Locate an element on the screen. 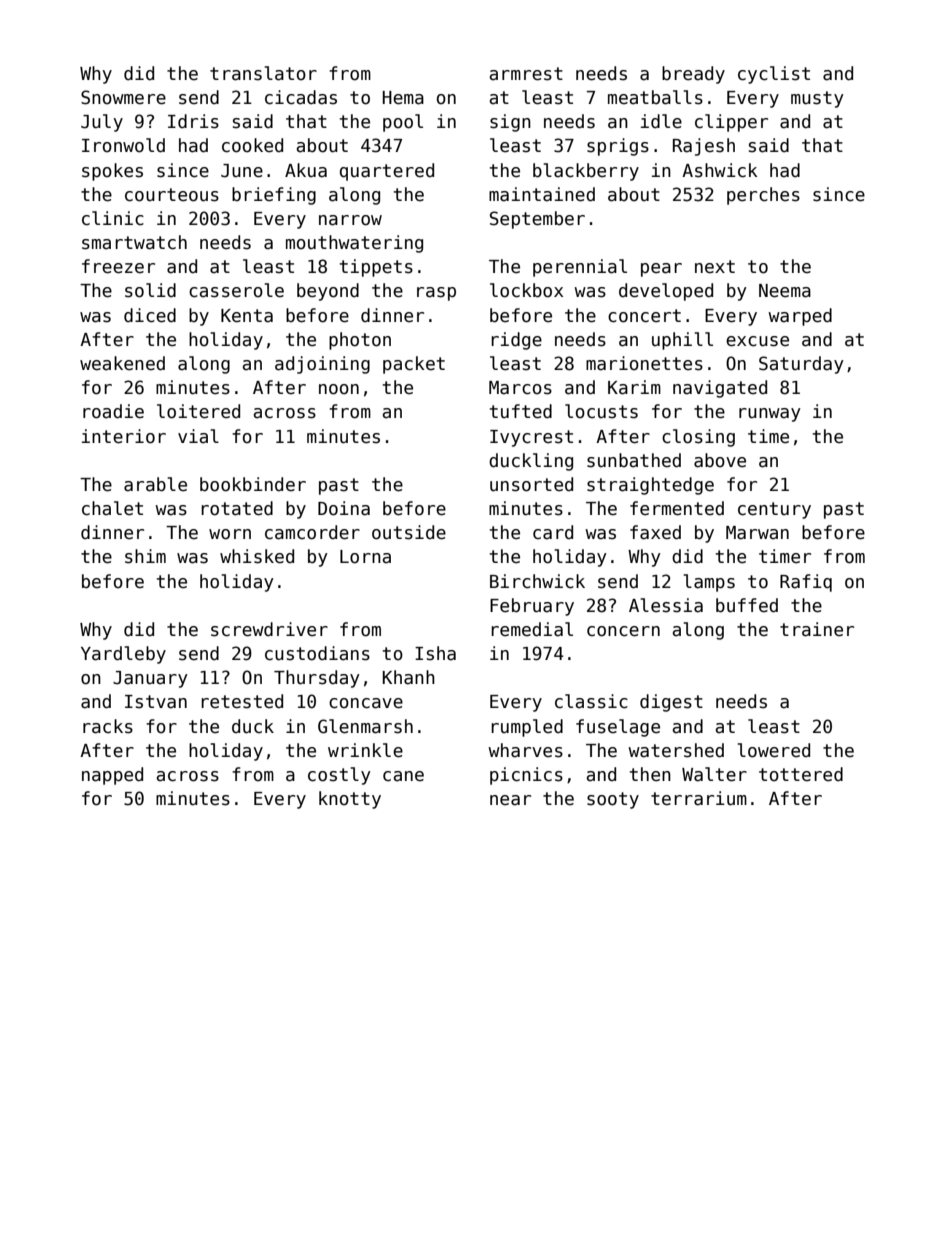 This screenshot has width=952, height=1233. Hema is located at coordinates (403, 98).
